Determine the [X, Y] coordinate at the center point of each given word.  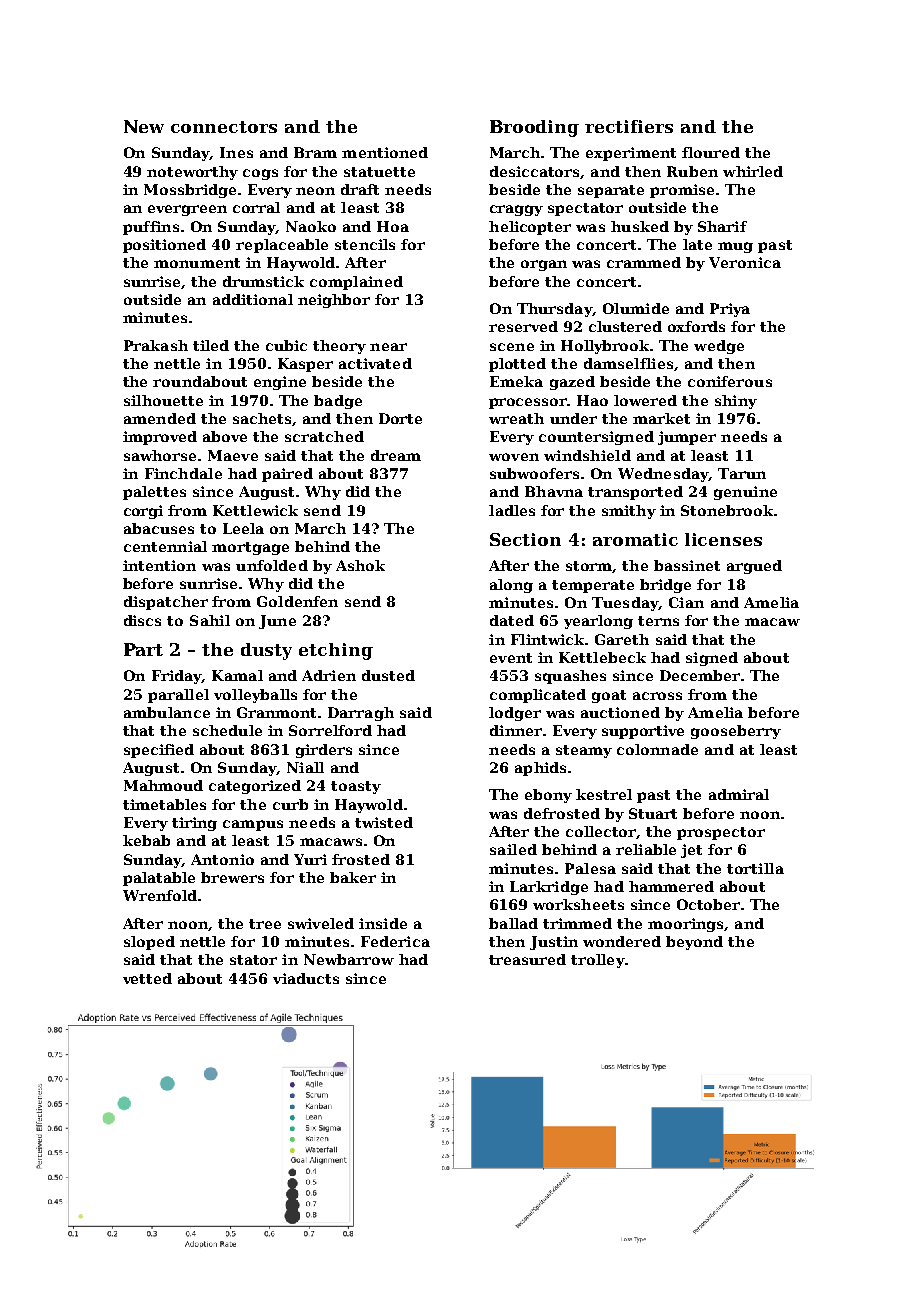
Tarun [742, 473]
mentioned [385, 152]
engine [280, 383]
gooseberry [736, 732]
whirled [753, 171]
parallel [178, 696]
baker [353, 877]
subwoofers [534, 473]
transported [635, 493]
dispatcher [166, 603]
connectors [224, 127]
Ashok [360, 565]
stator [253, 960]
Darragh [361, 714]
